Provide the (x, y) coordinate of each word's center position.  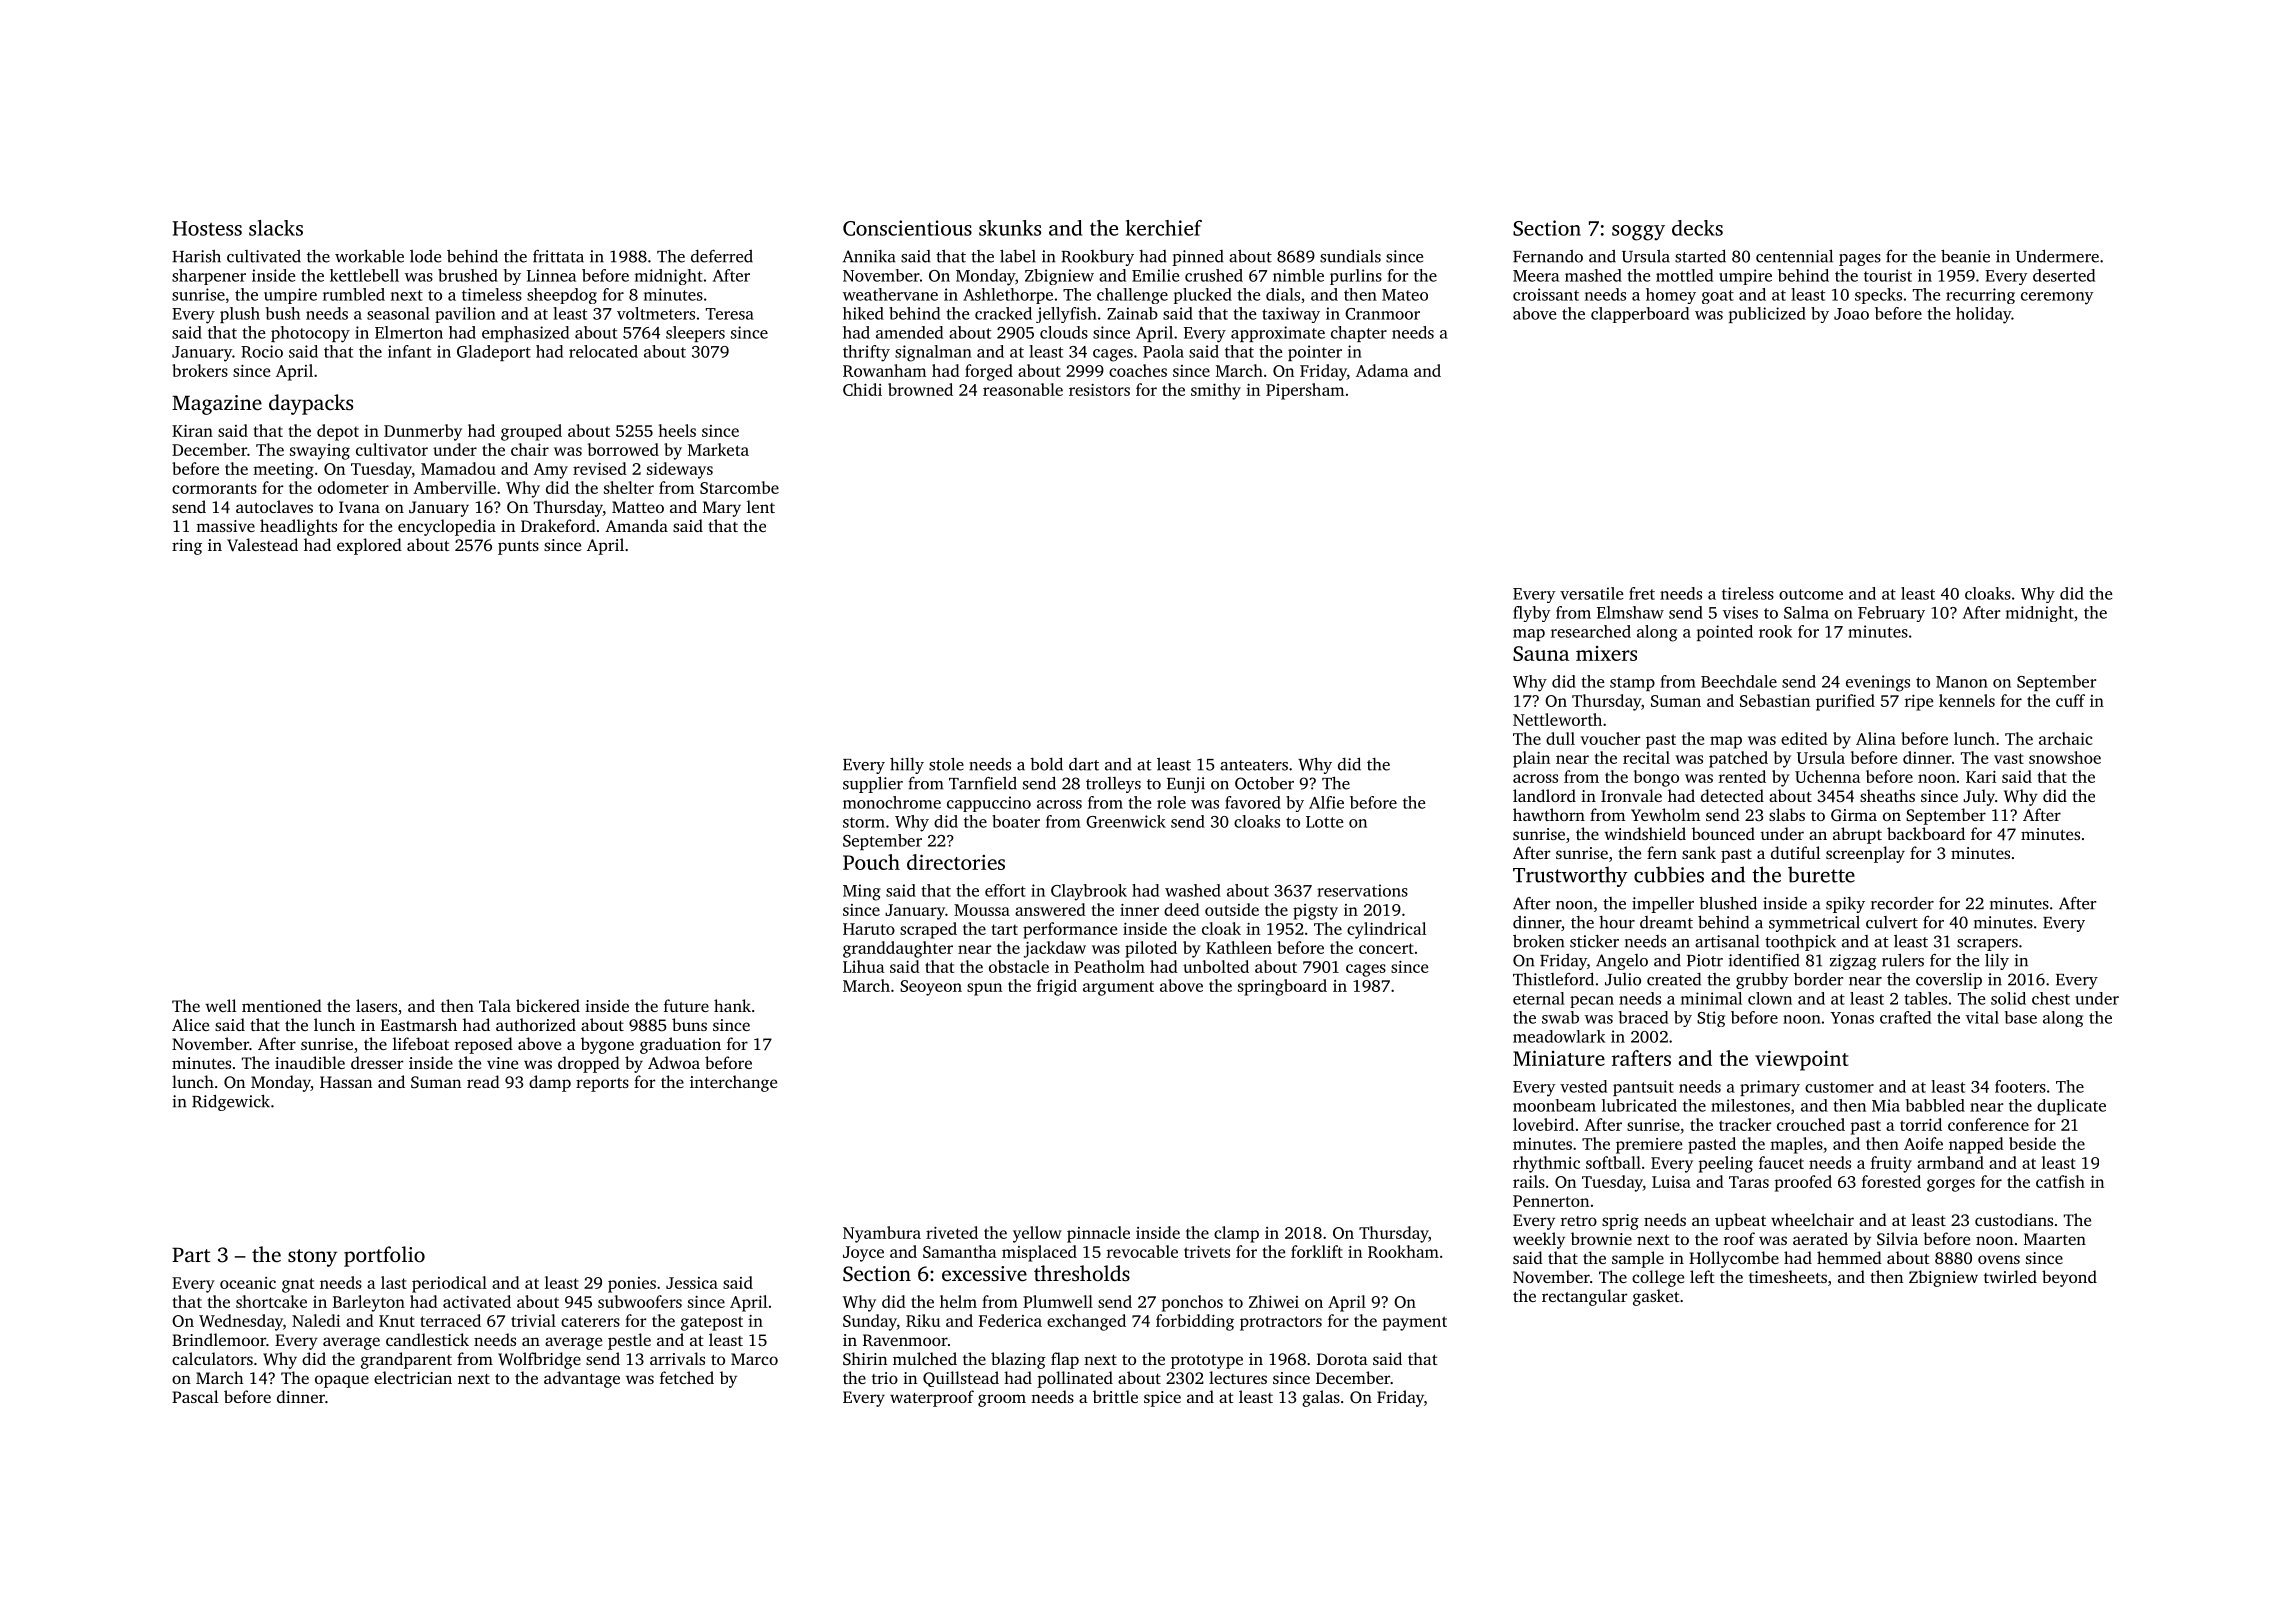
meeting (283, 471)
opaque (342, 1381)
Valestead (262, 545)
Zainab (1132, 313)
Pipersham (1305, 391)
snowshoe (2065, 757)
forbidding (1195, 1322)
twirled (2010, 1276)
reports (602, 1085)
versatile (1591, 593)
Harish (196, 256)
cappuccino (989, 804)
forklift (1317, 1251)
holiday (1983, 315)
